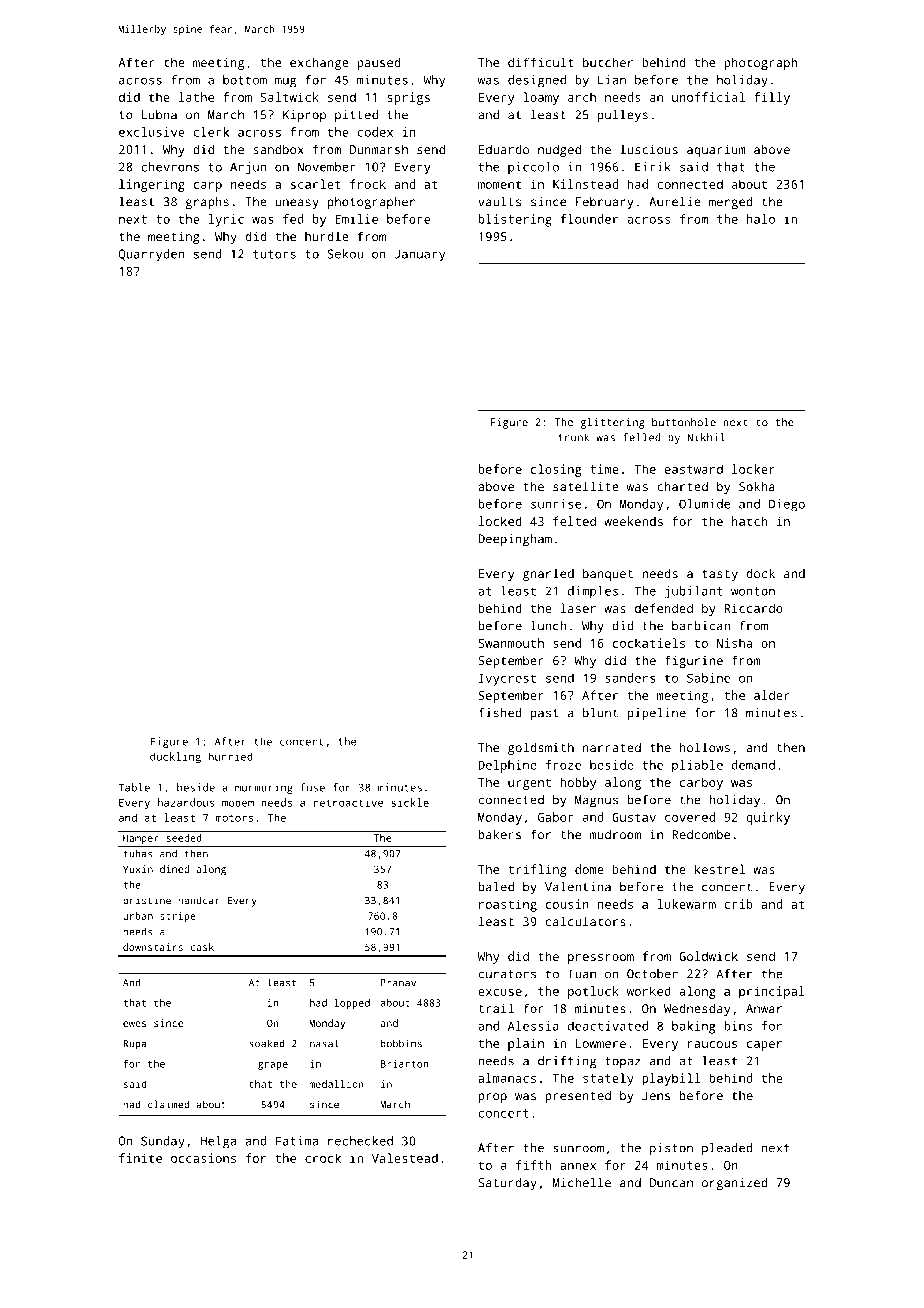 The height and width of the document is (1308, 924). Describe the element at coordinates (264, 788) in the document. I see `murmuring` at that location.
